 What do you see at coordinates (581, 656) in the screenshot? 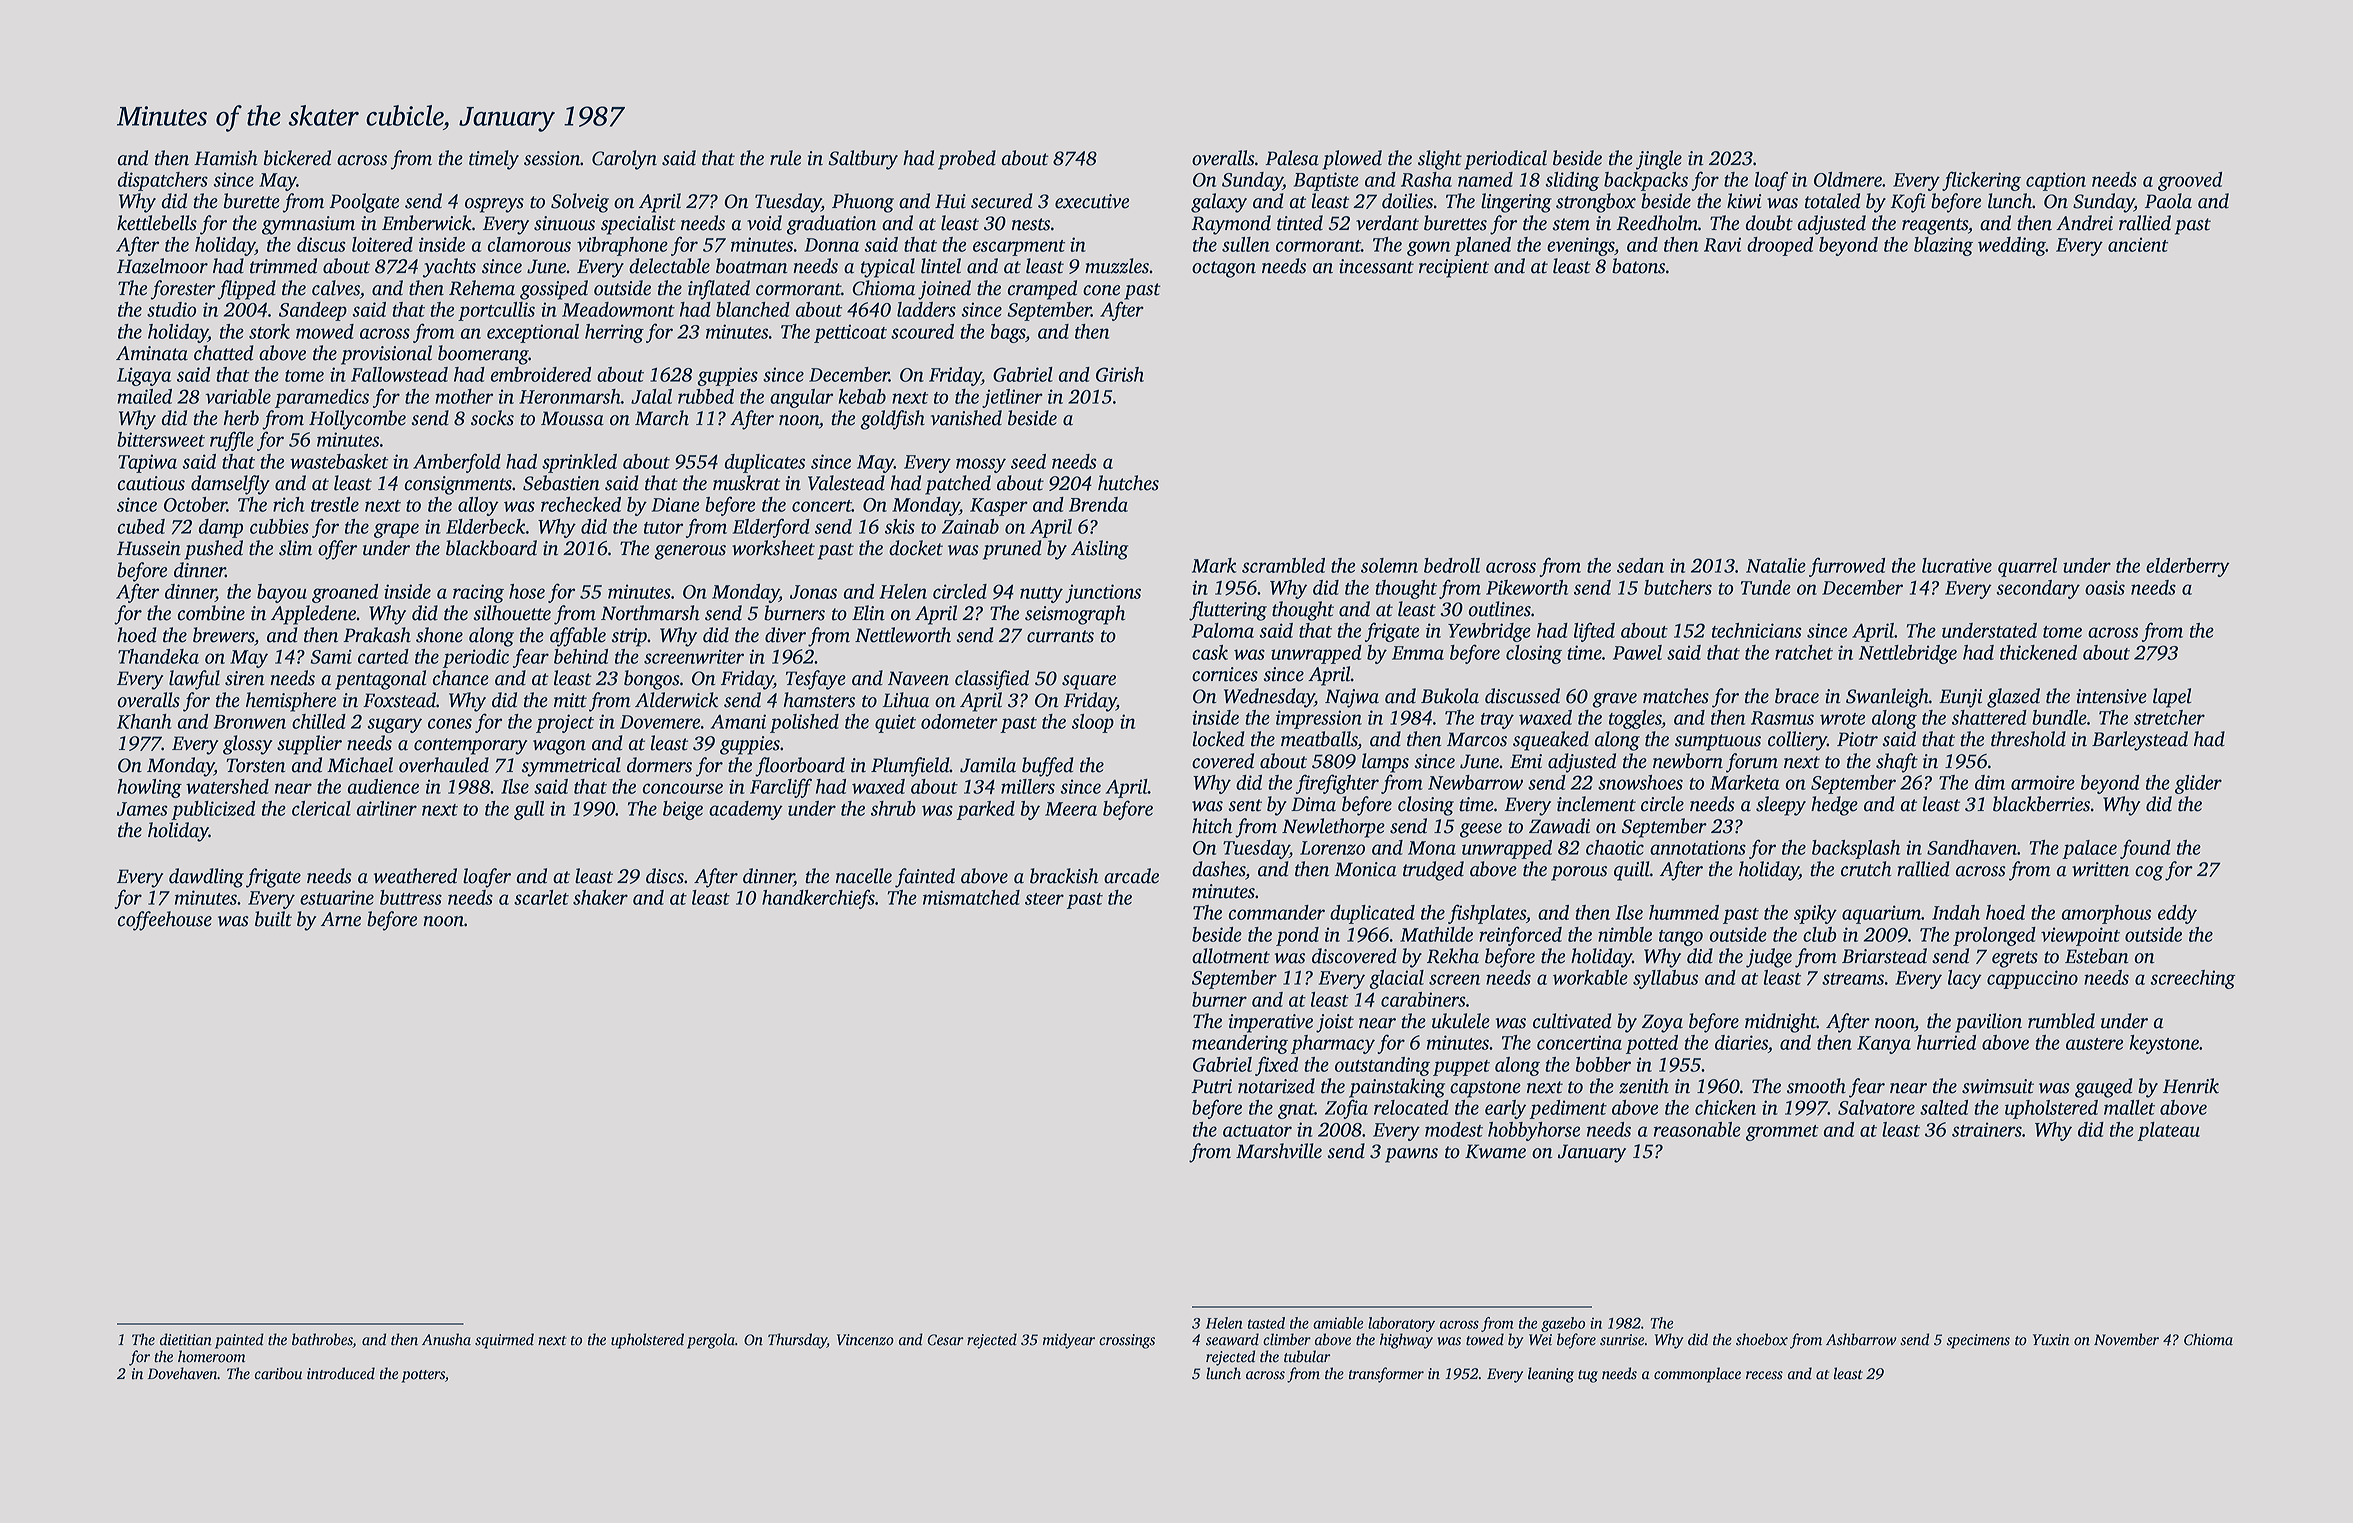
I see `behind` at bounding box center [581, 656].
